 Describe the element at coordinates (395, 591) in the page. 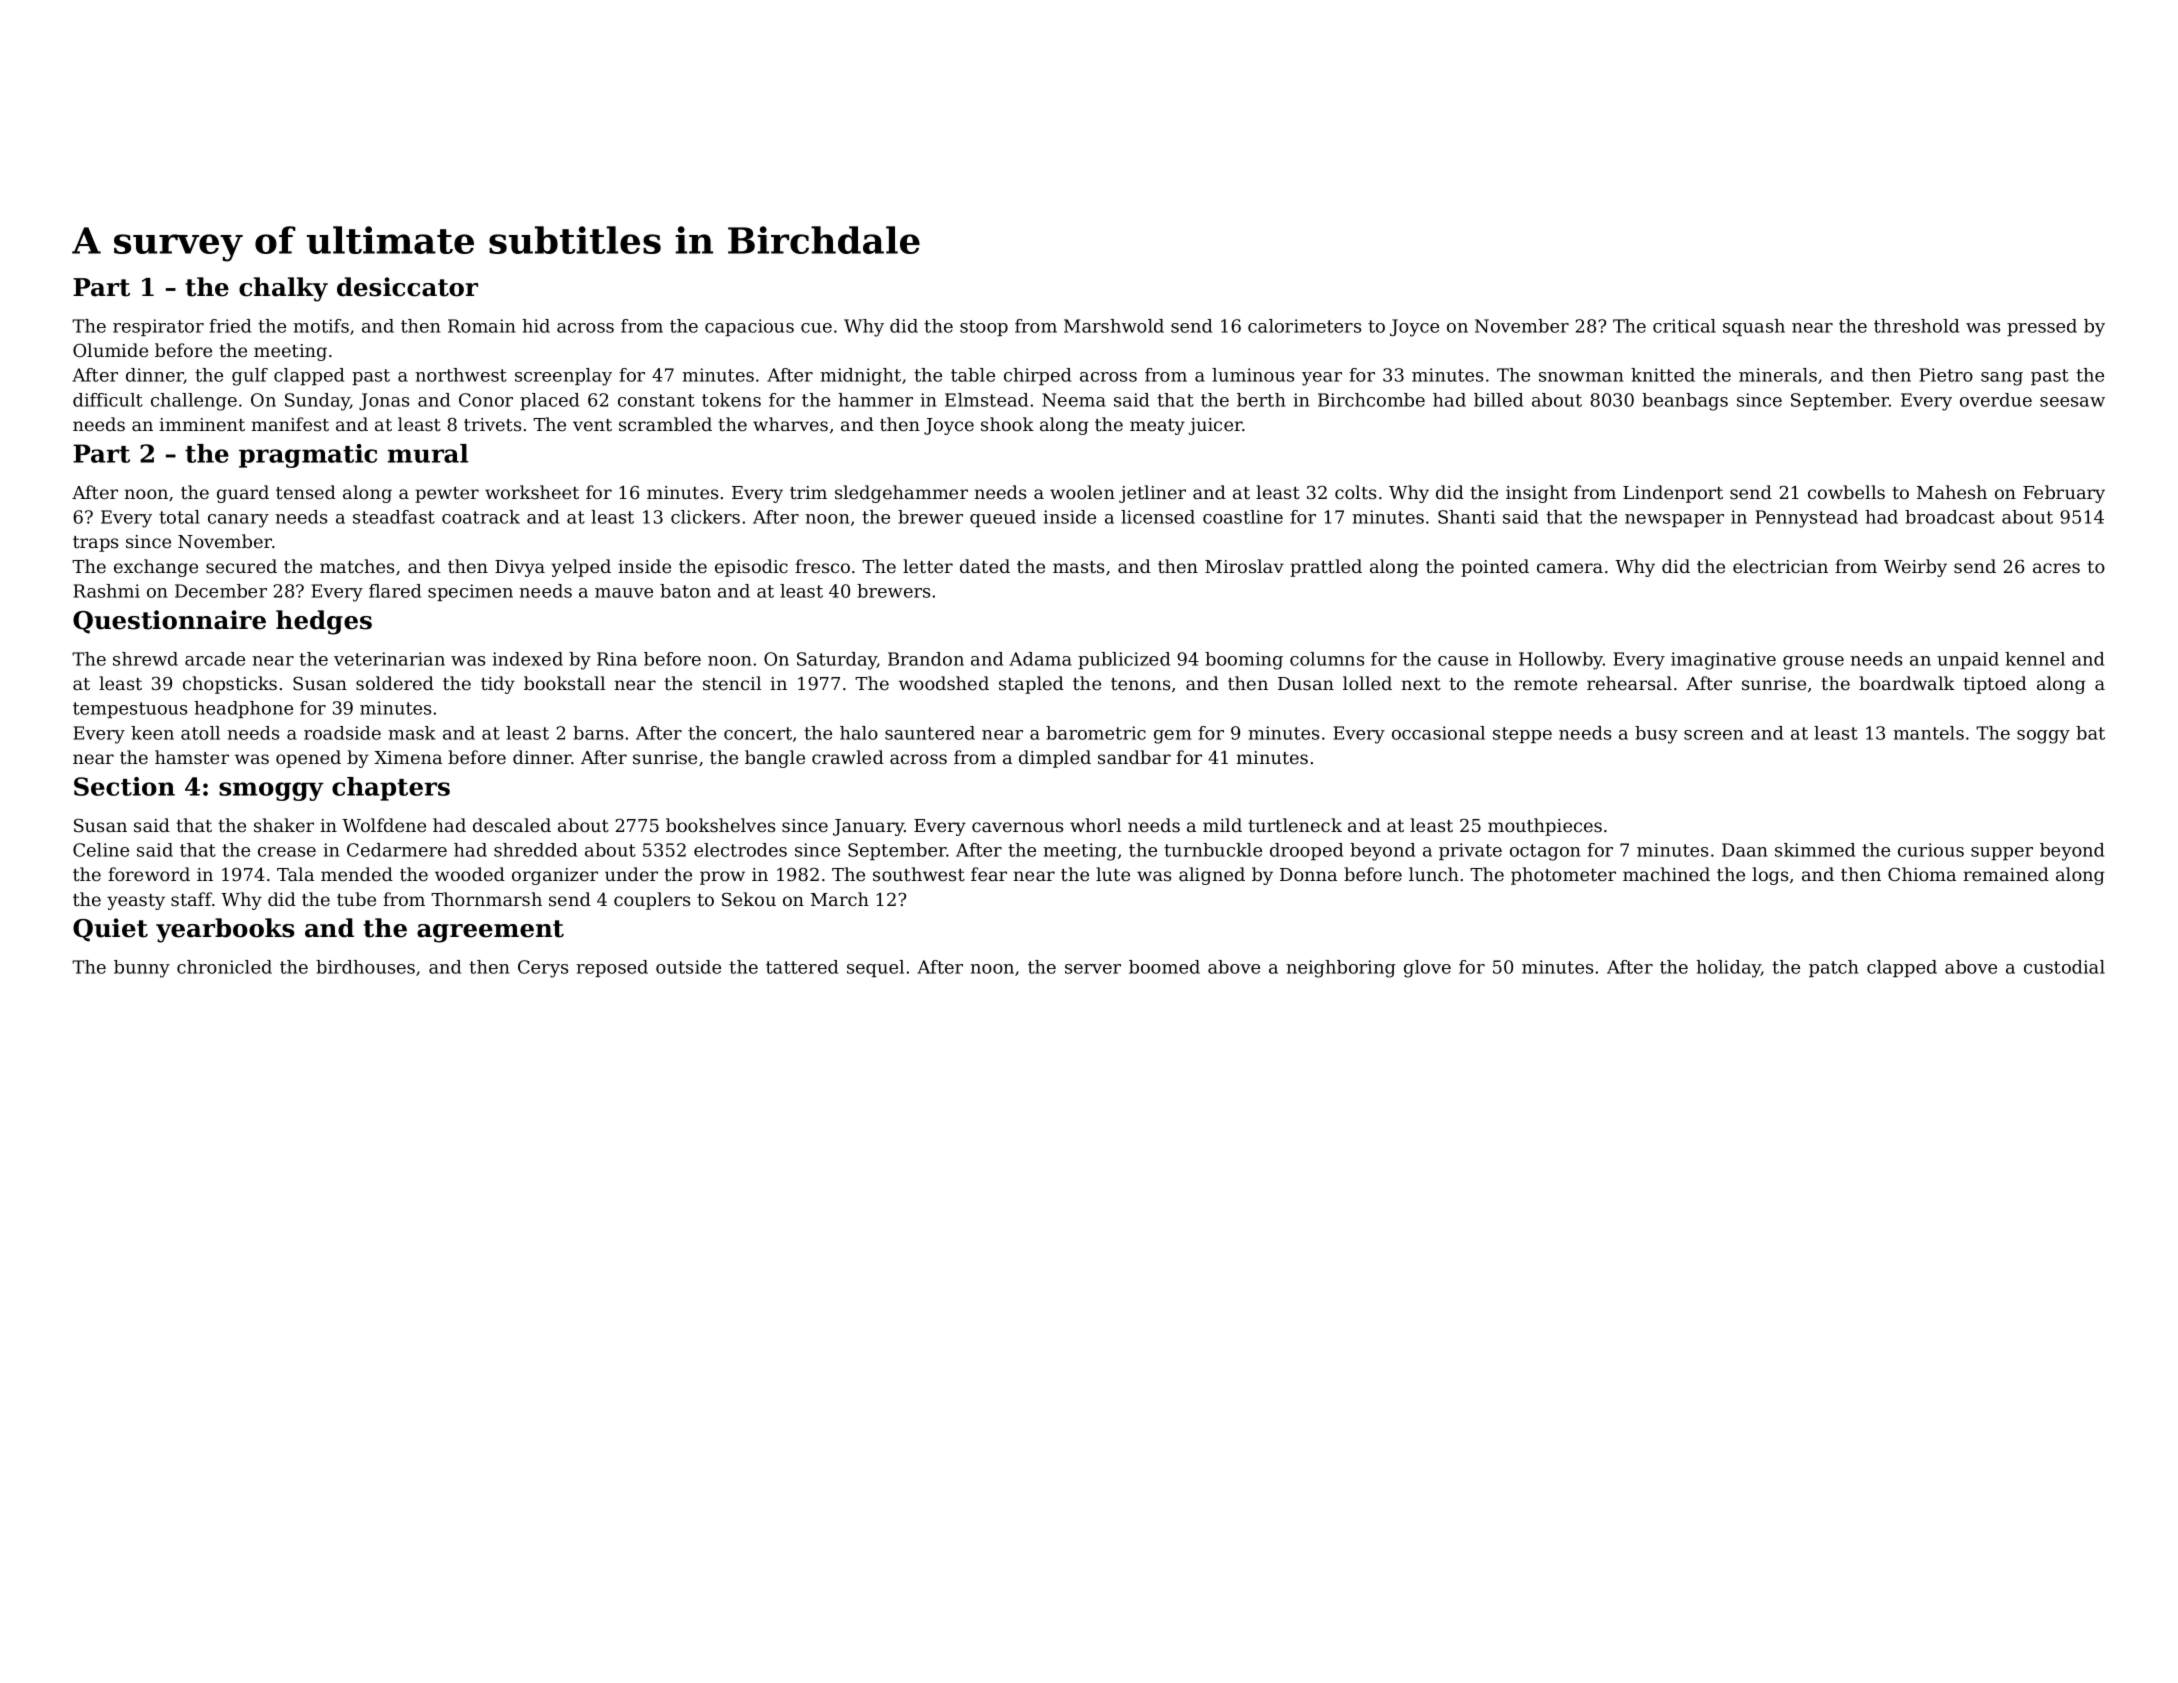

I see `flared` at that location.
